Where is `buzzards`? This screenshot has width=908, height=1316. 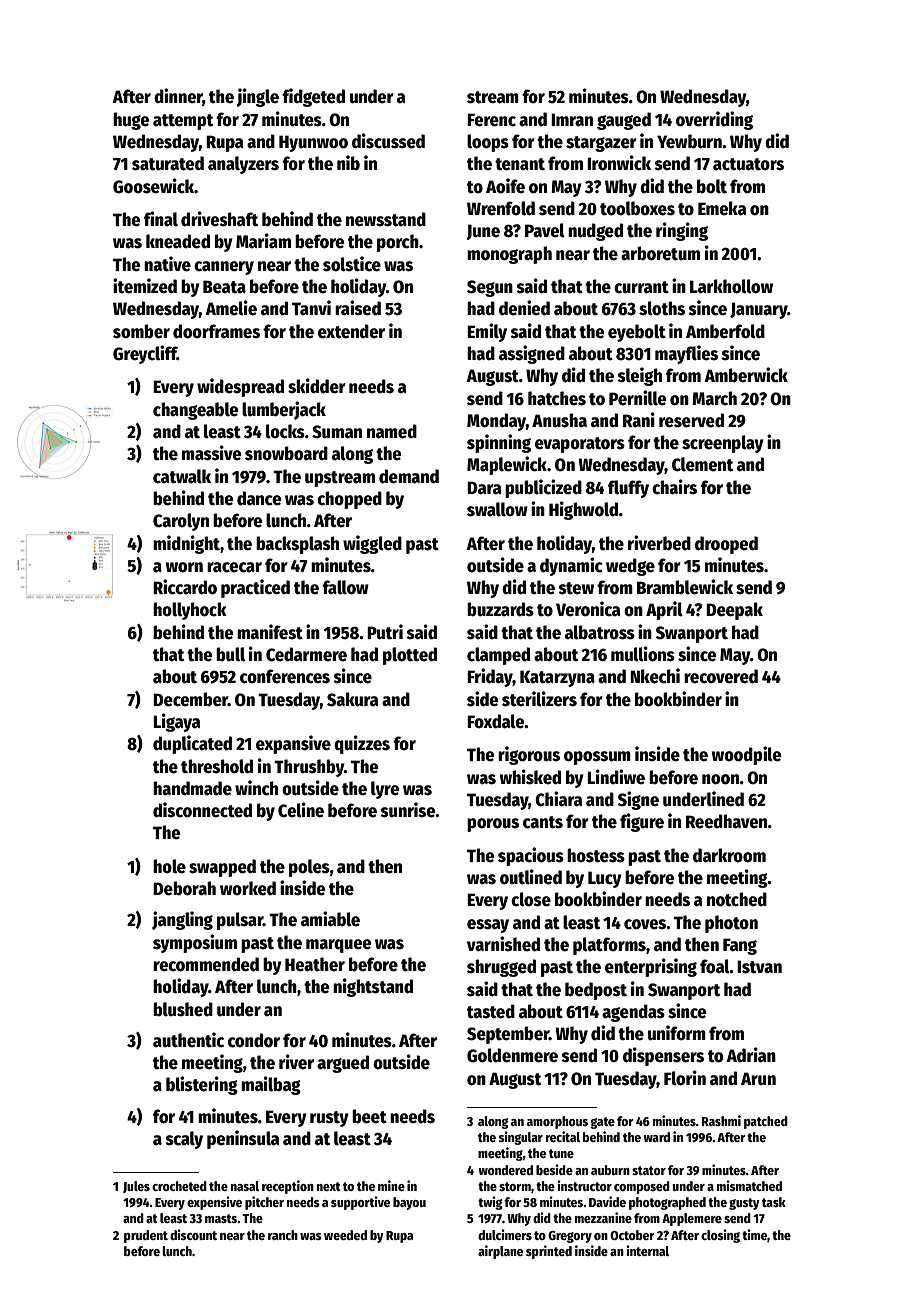 buzzards is located at coordinates (500, 609).
